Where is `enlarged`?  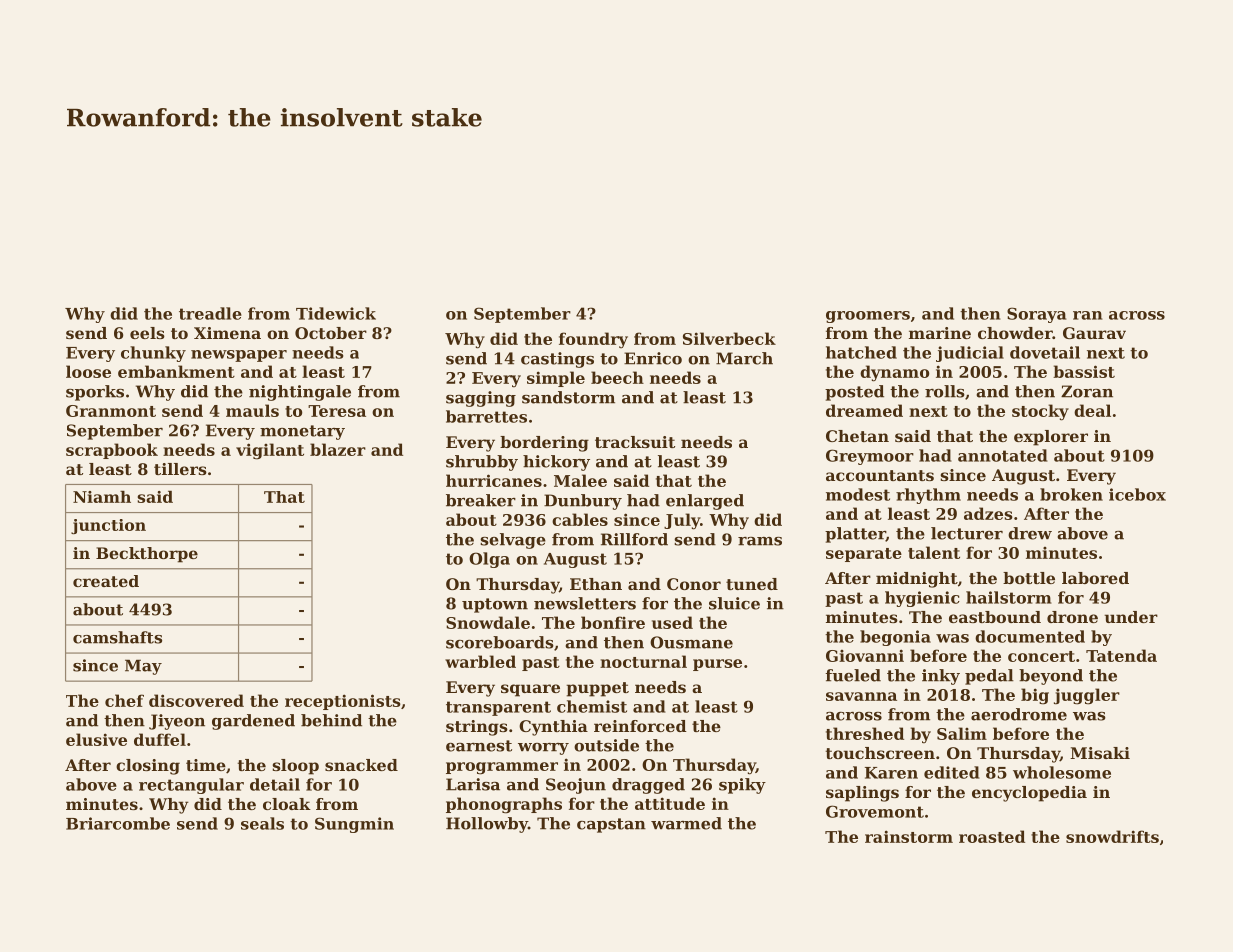
enlarged is located at coordinates (705, 502).
